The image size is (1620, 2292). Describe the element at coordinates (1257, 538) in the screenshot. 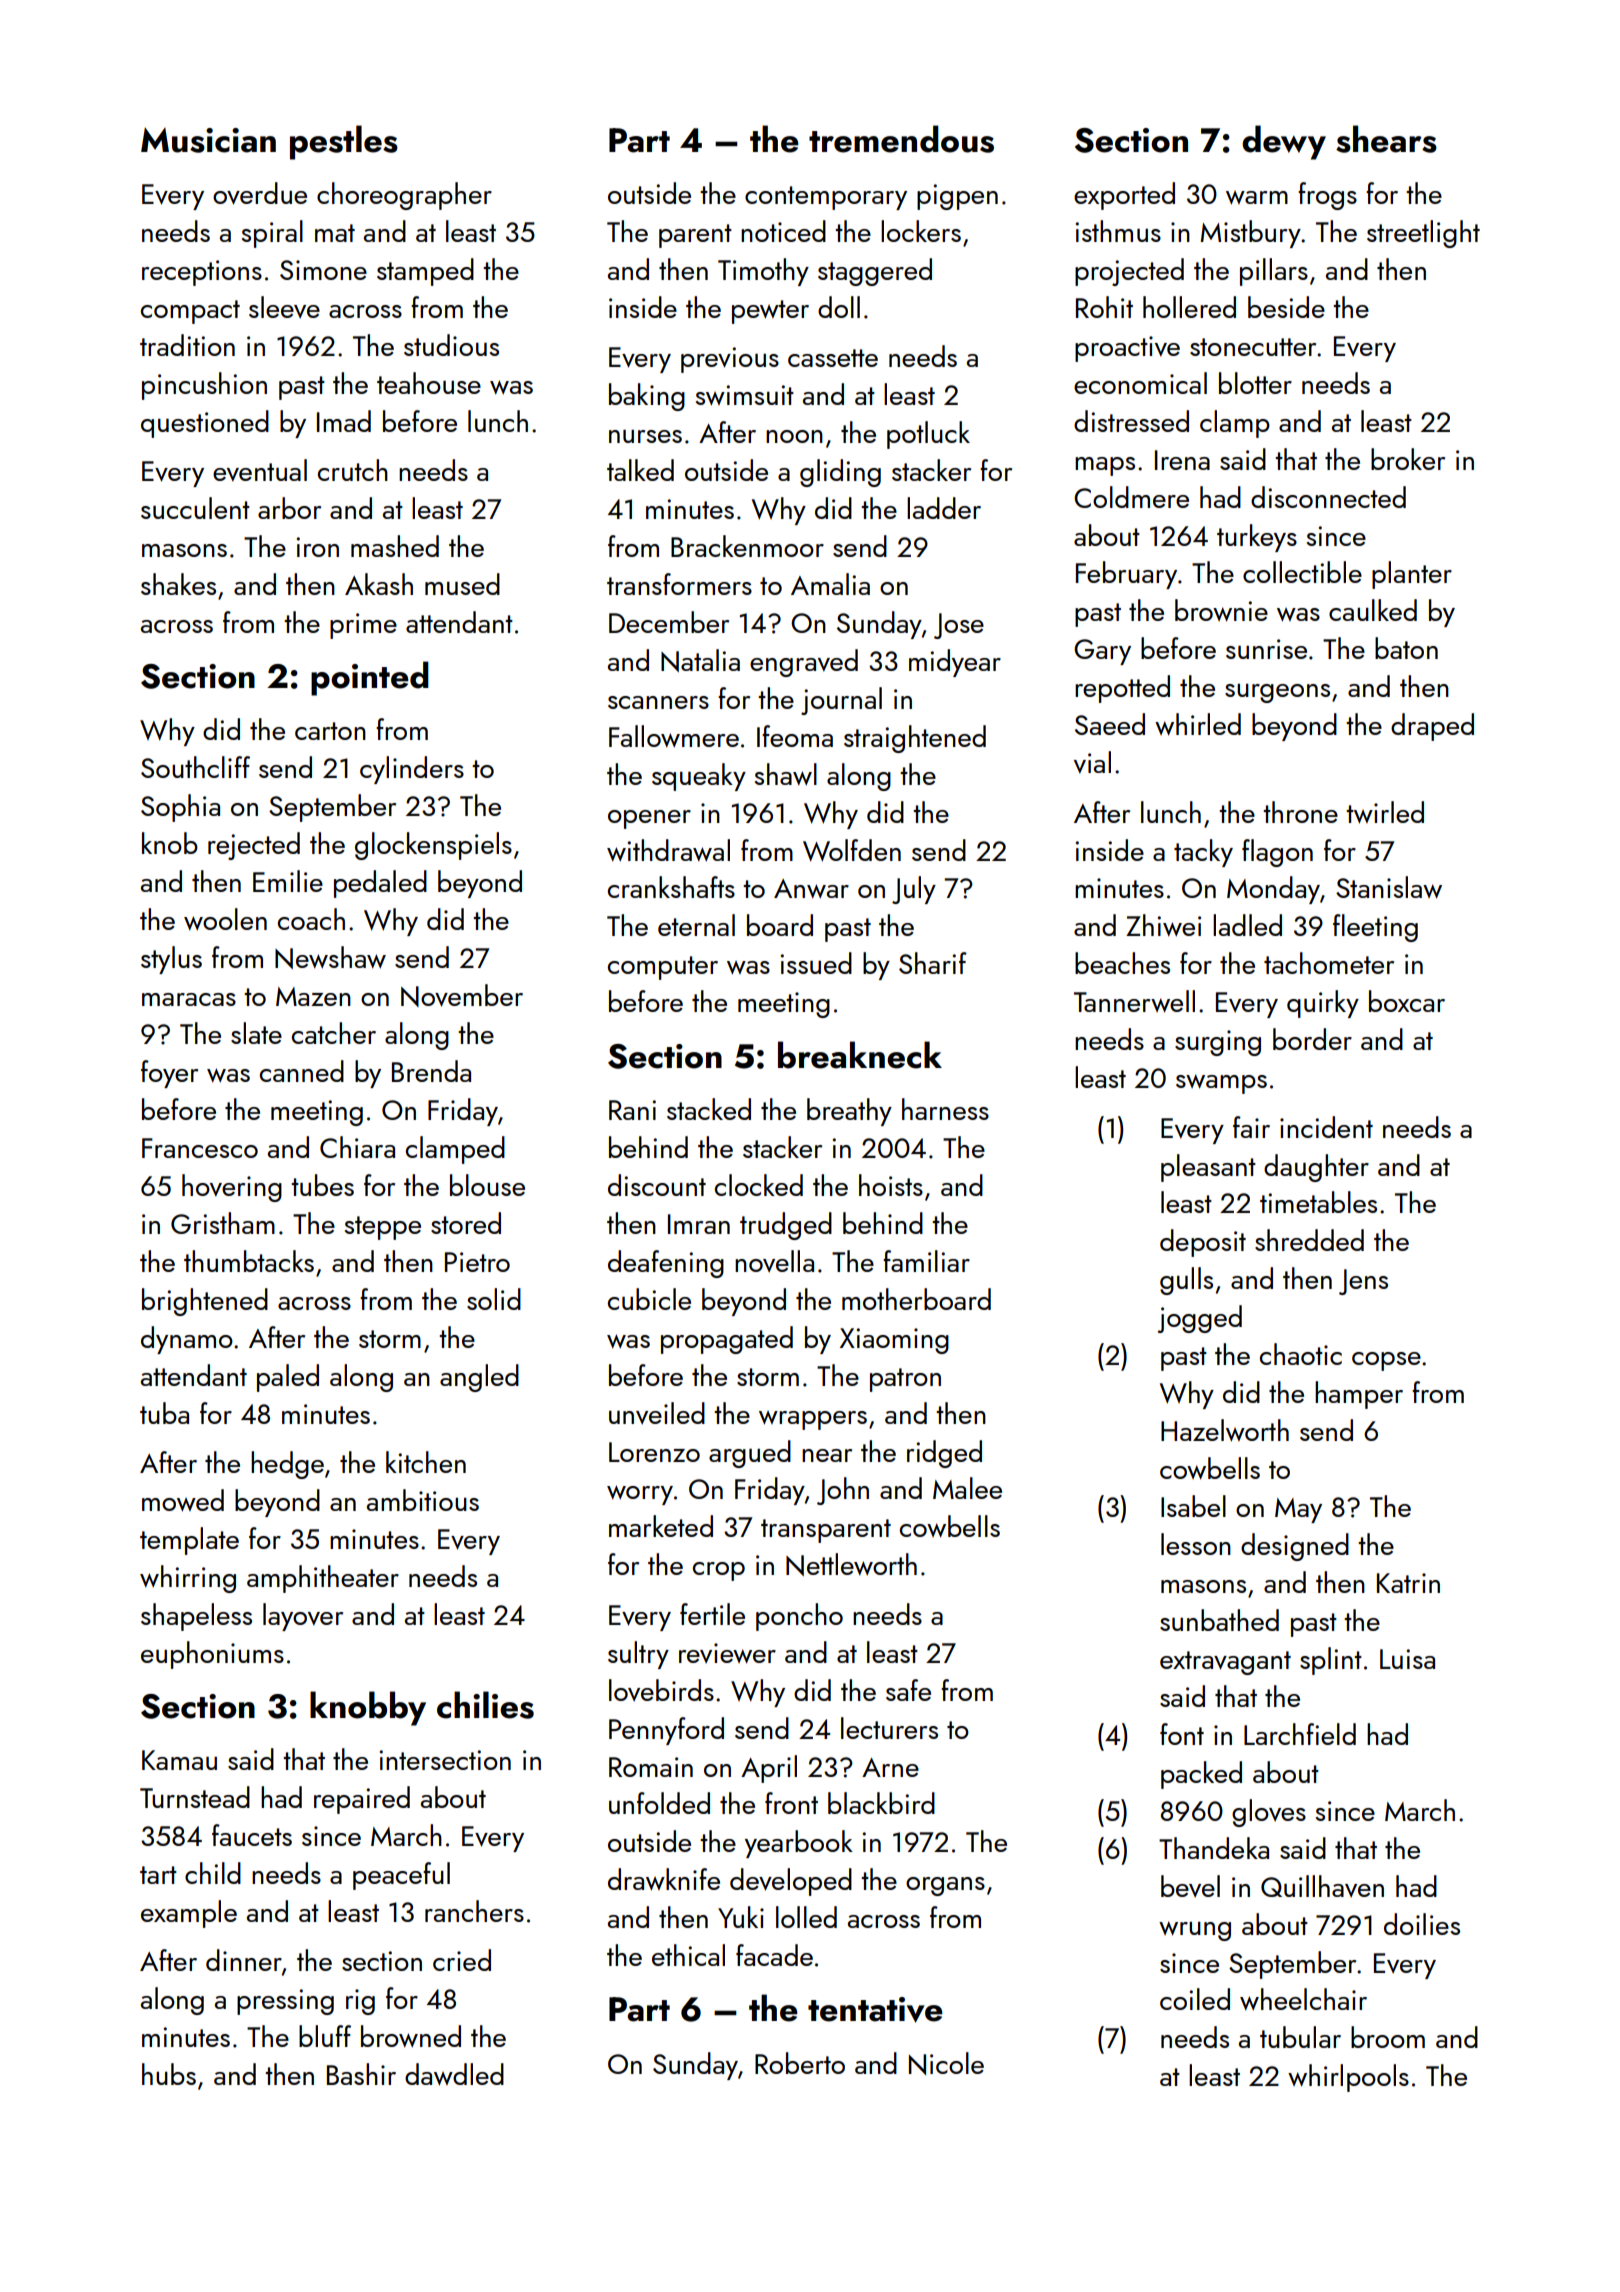

I see `turkeys` at that location.
